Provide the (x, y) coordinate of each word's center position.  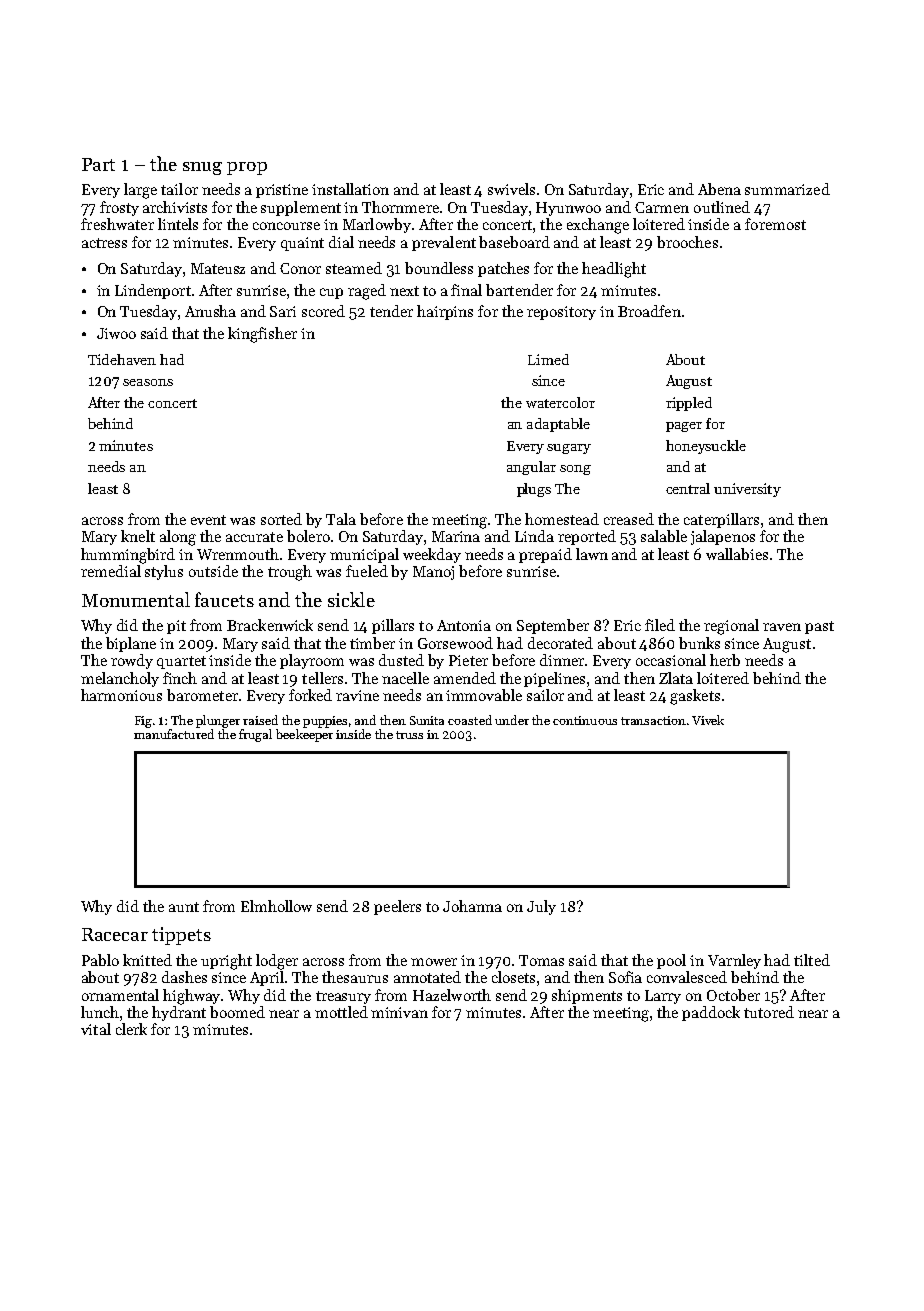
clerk (131, 1029)
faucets (224, 599)
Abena (719, 189)
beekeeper (304, 735)
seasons (148, 382)
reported (587, 537)
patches (503, 269)
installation (350, 189)
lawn (592, 554)
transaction (653, 720)
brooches (687, 242)
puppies (325, 722)
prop (247, 168)
